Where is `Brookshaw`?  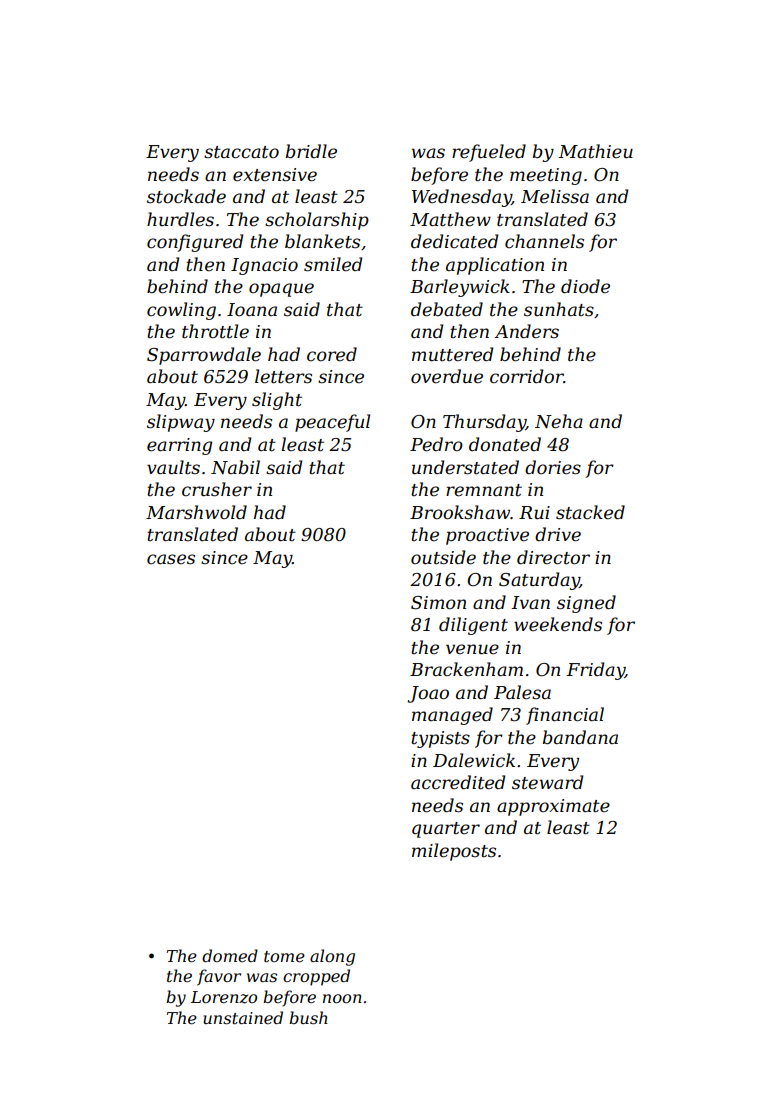 Brookshaw is located at coordinates (460, 512).
